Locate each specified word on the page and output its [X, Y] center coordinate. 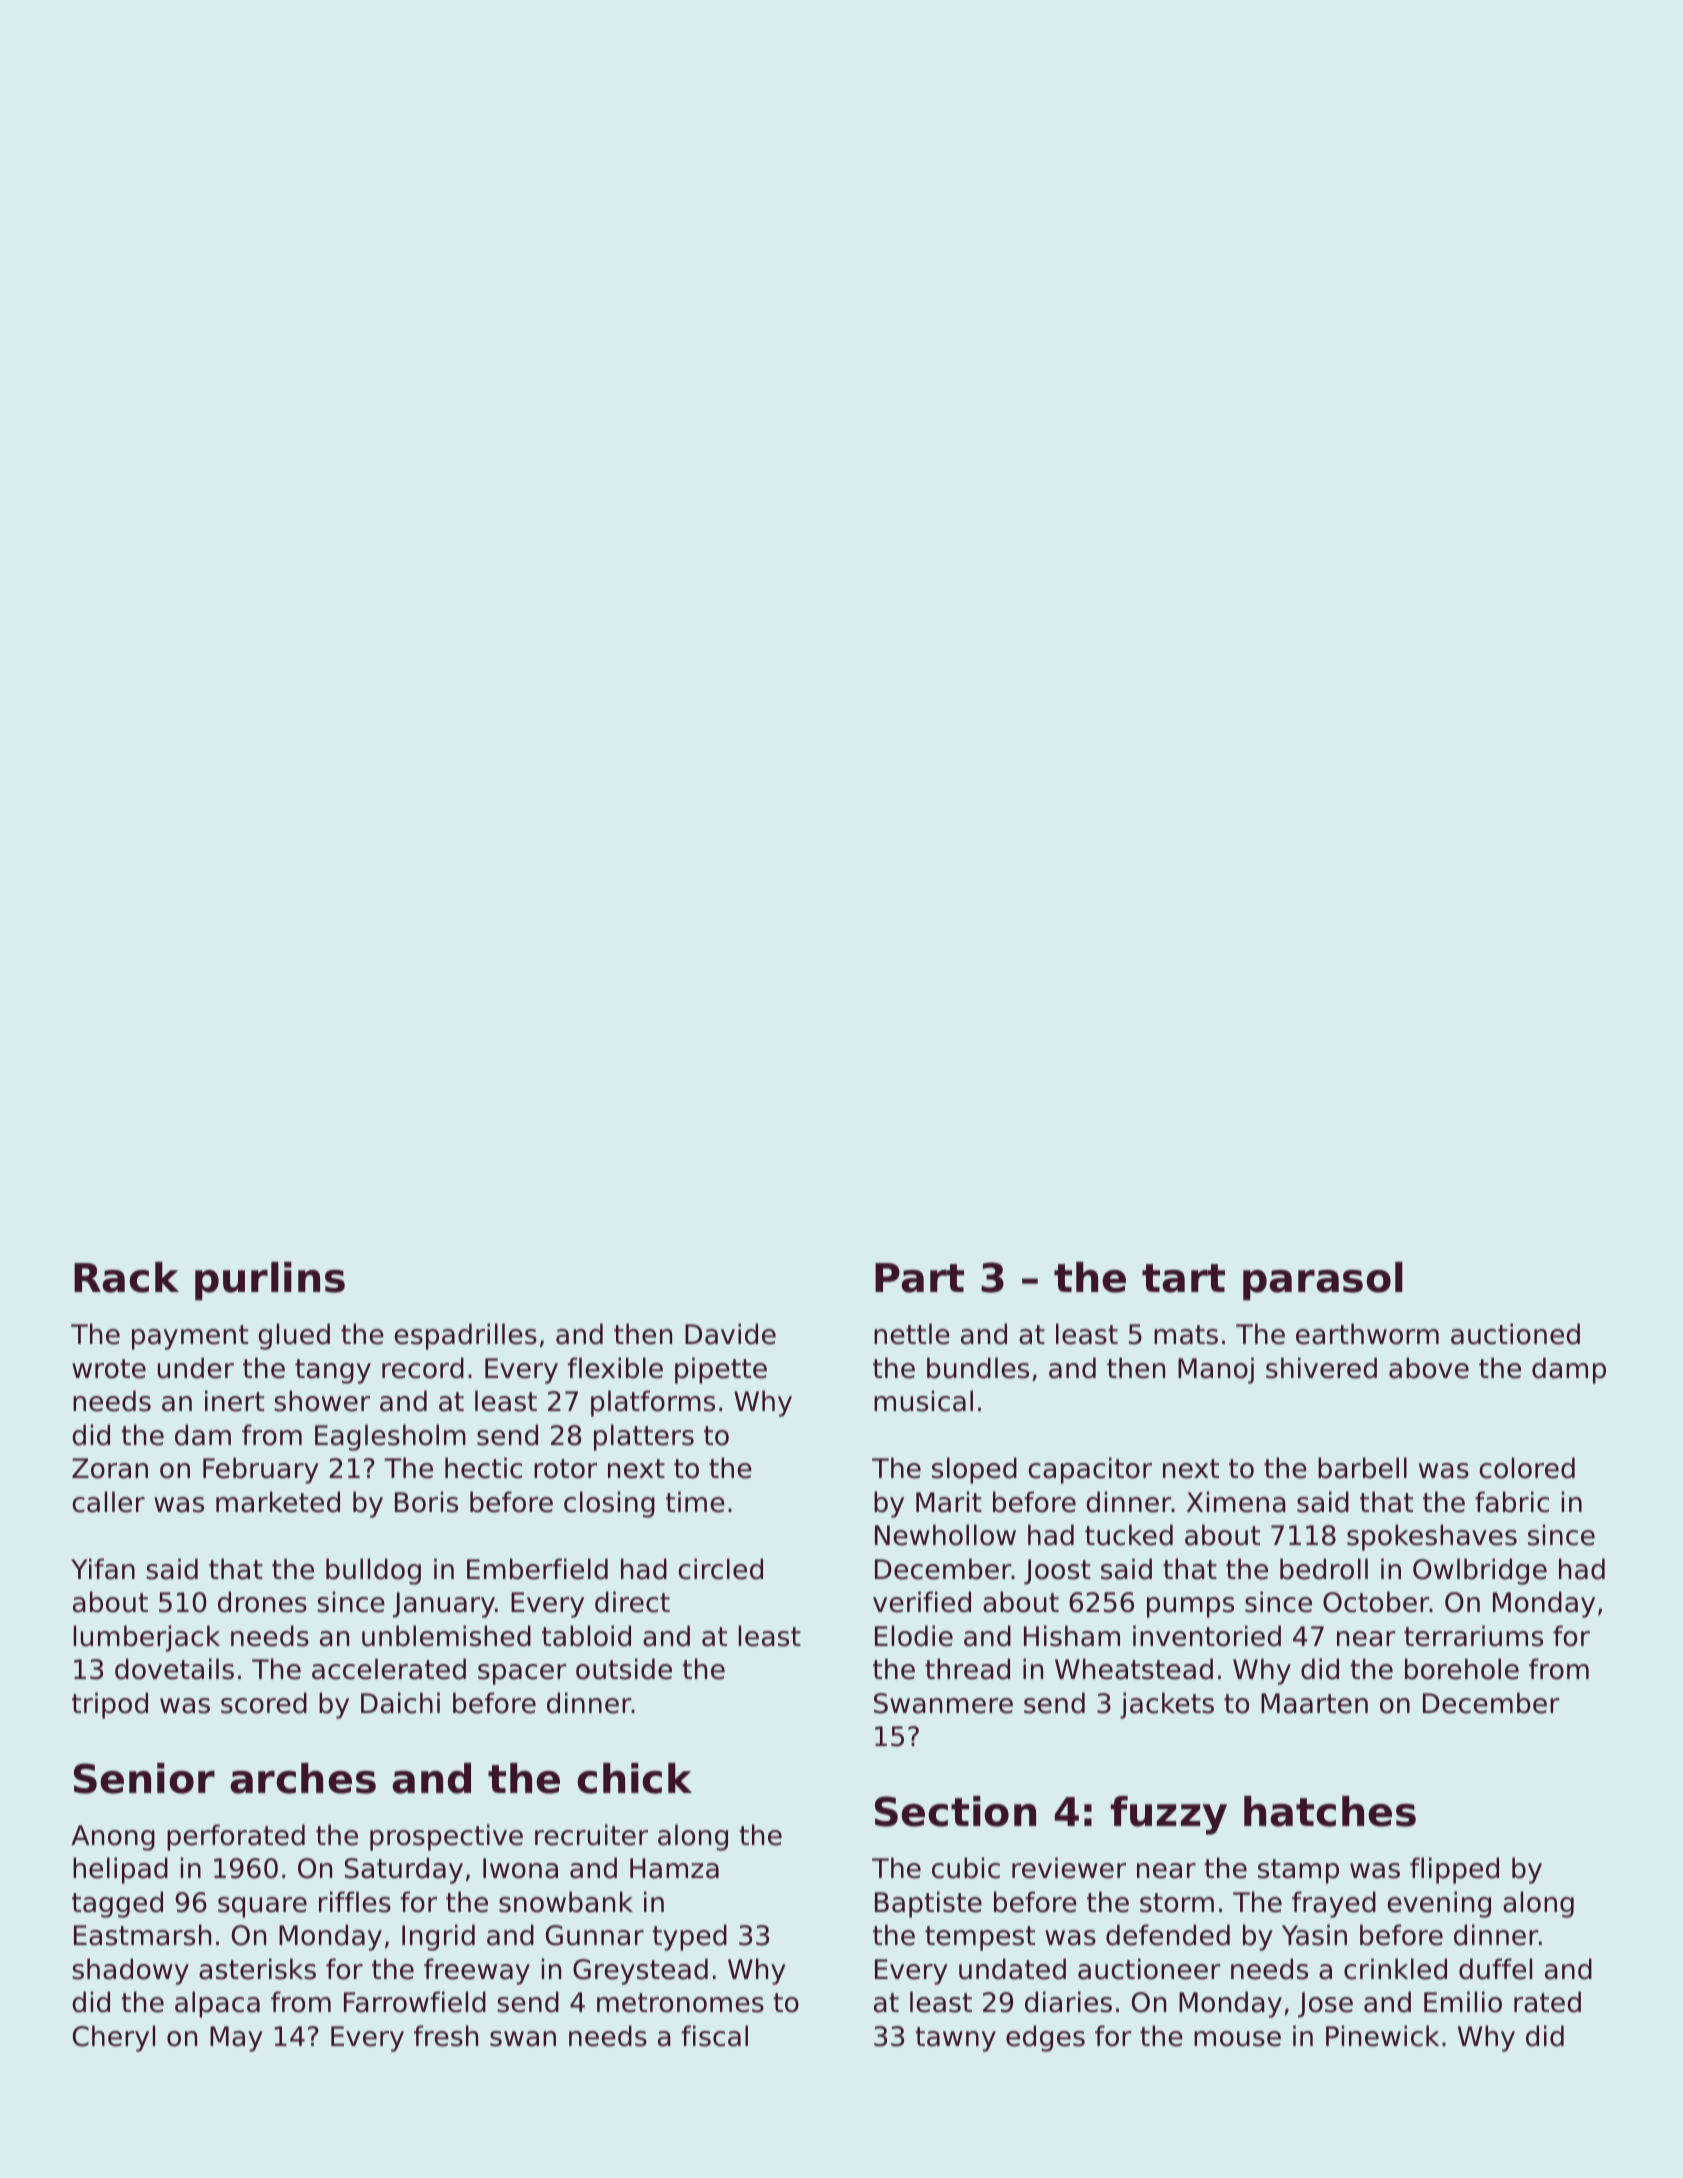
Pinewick [1382, 2036]
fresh [446, 2036]
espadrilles [465, 1336]
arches [303, 1778]
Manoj [1216, 1370]
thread [967, 1669]
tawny [955, 2039]
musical [923, 1401]
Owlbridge [1480, 1571]
